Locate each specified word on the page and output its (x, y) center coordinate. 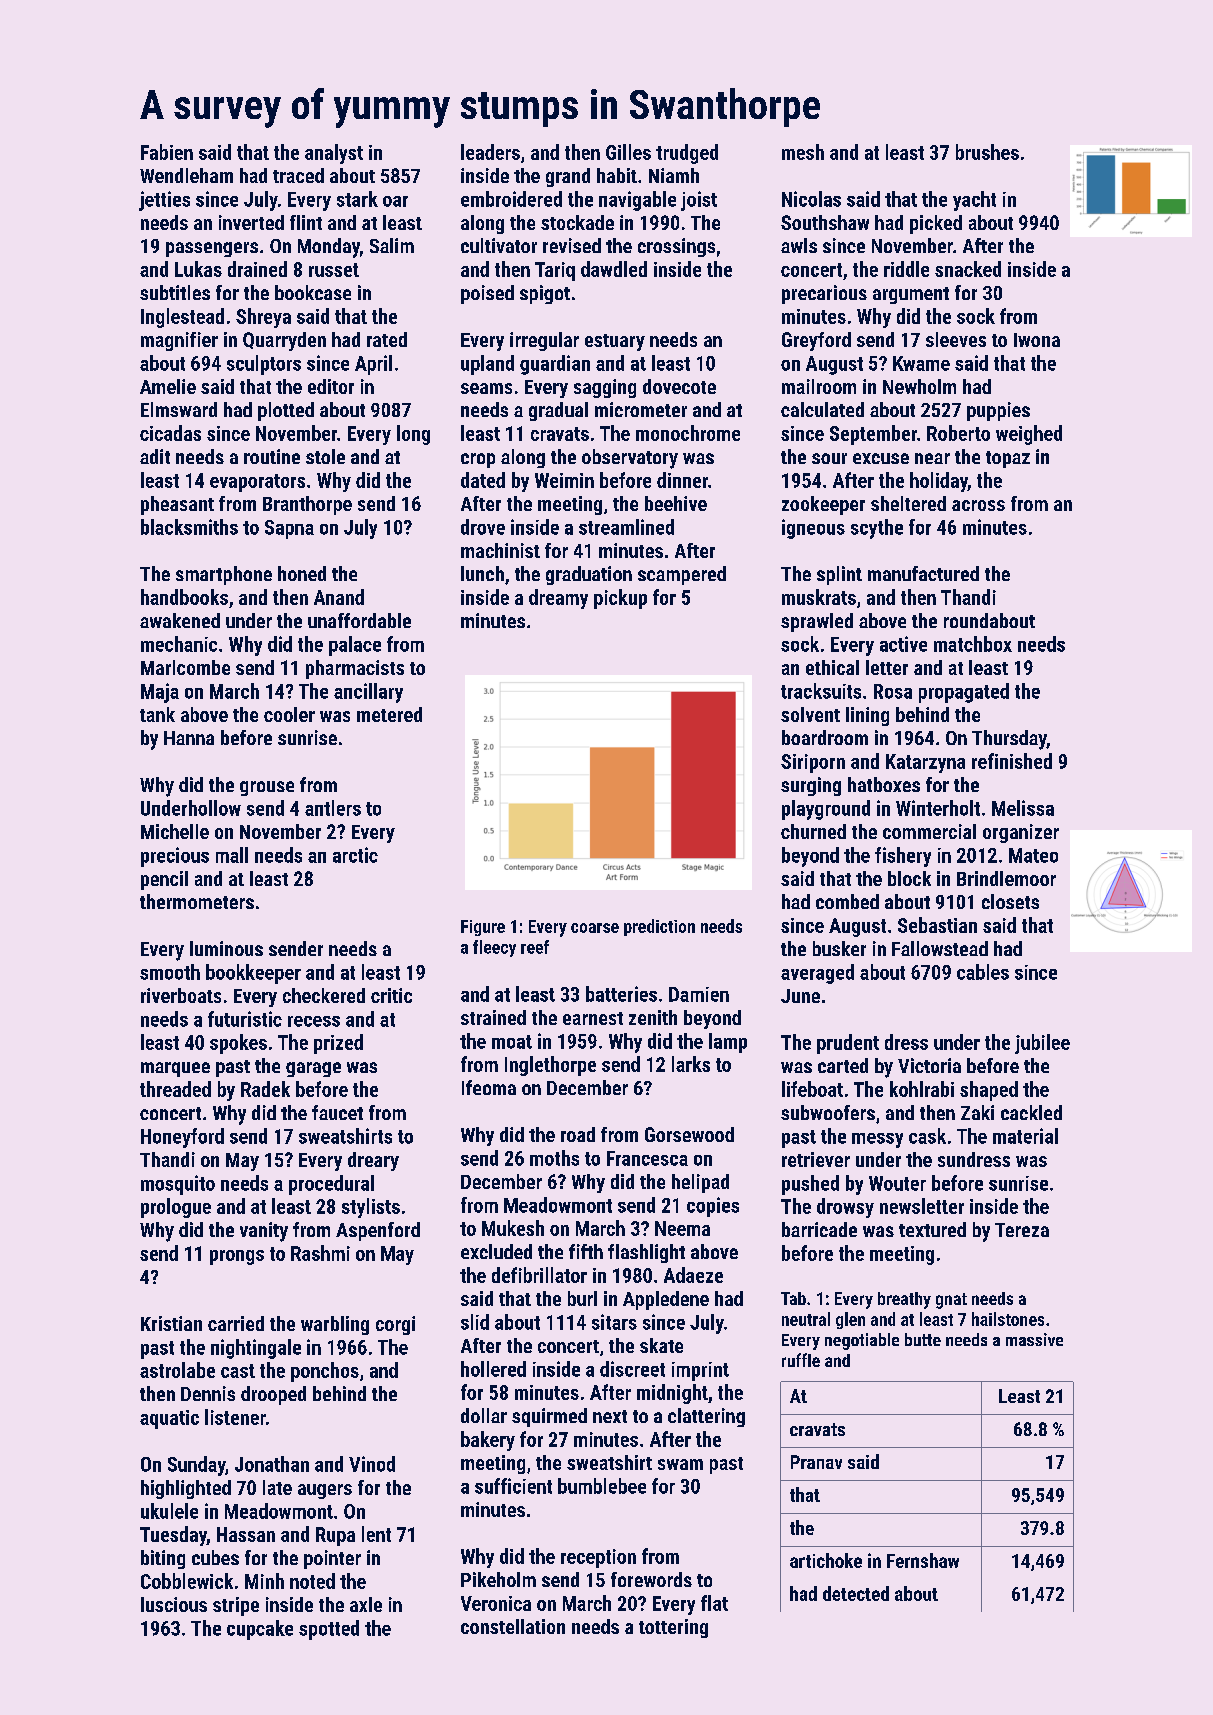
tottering (673, 1628)
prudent (848, 1044)
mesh (803, 152)
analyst (334, 154)
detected (856, 1593)
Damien (699, 994)
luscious (174, 1604)
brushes (987, 152)
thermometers (197, 901)
